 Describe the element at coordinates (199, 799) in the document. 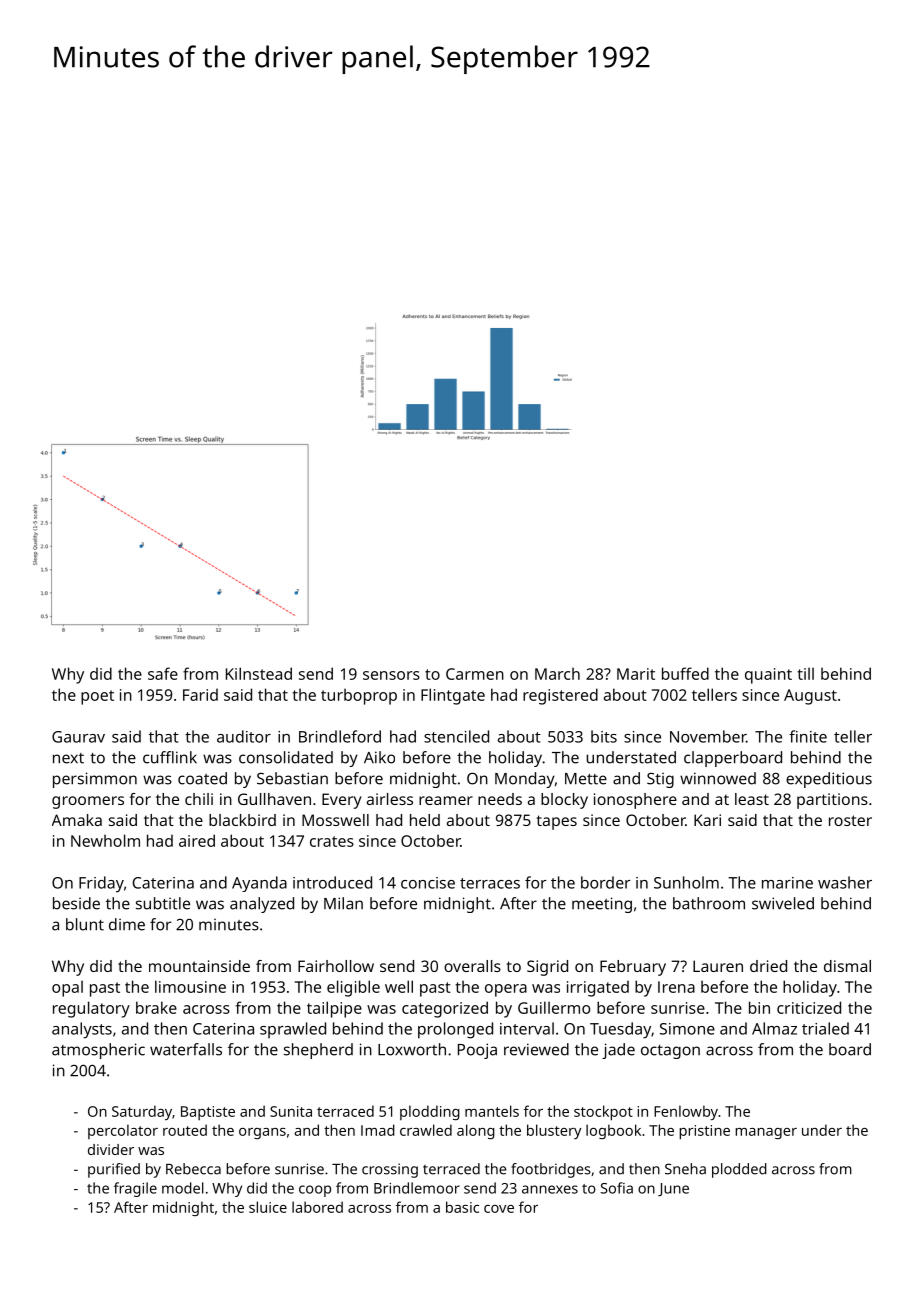

I see `chili` at that location.
